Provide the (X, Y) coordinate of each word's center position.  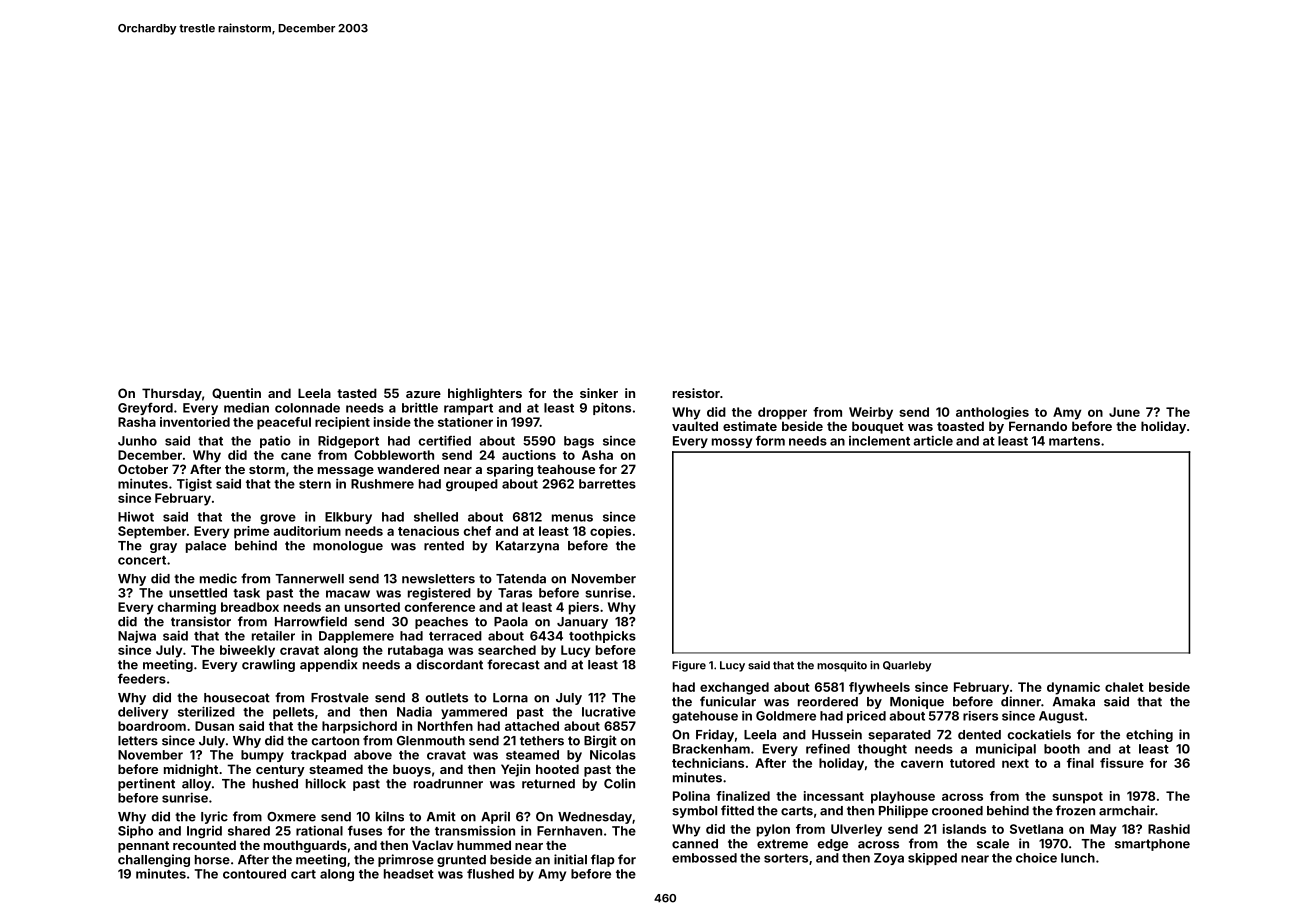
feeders (142, 679)
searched (507, 650)
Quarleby (907, 666)
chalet (1124, 687)
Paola (511, 622)
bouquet (878, 427)
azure (423, 394)
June (1124, 412)
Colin (619, 783)
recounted (204, 845)
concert (142, 560)
